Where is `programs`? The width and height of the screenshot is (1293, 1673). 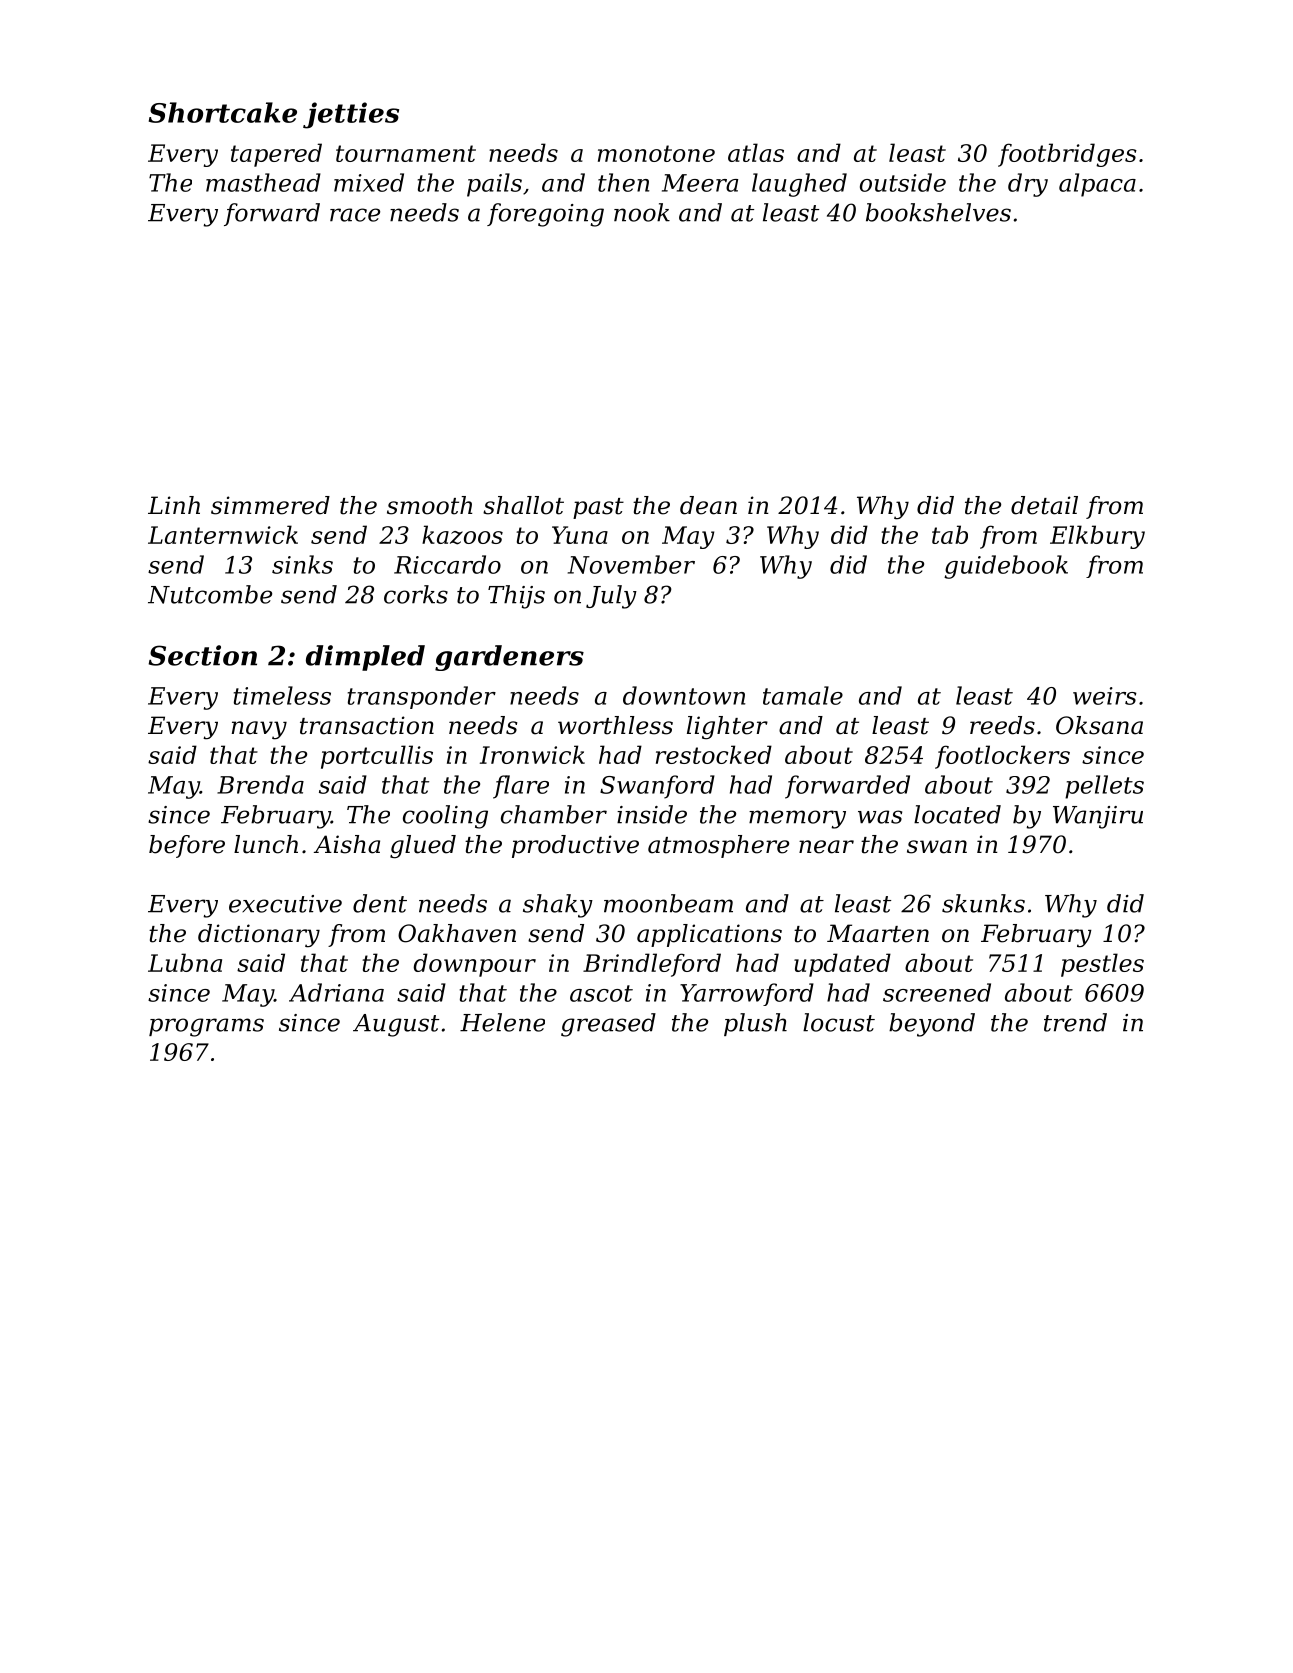 programs is located at coordinates (206, 1027).
